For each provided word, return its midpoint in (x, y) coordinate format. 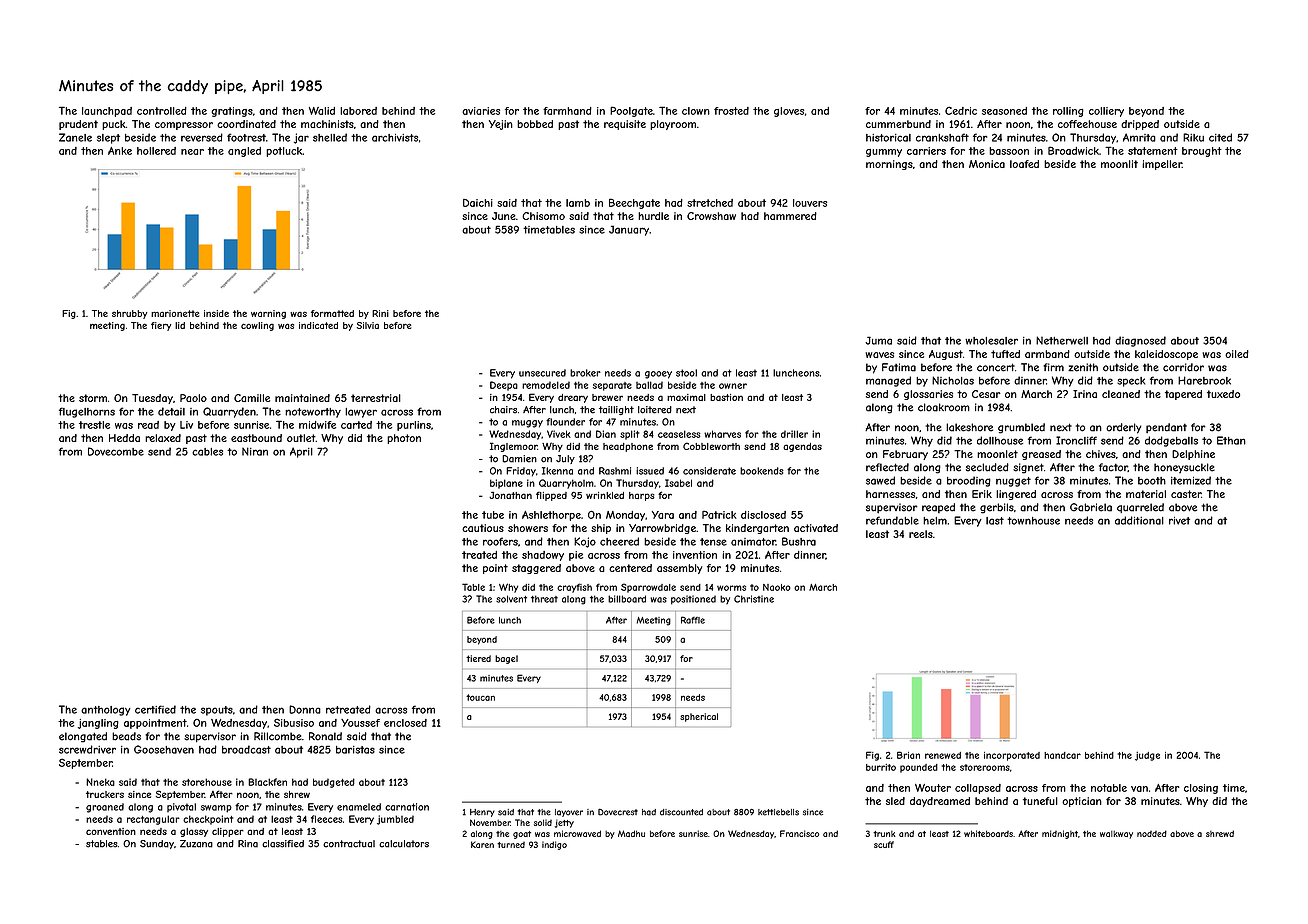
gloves (789, 112)
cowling (257, 326)
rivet (1179, 521)
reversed (202, 137)
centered (630, 568)
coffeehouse (1087, 124)
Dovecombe (116, 451)
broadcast (246, 749)
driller (794, 434)
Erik (982, 494)
